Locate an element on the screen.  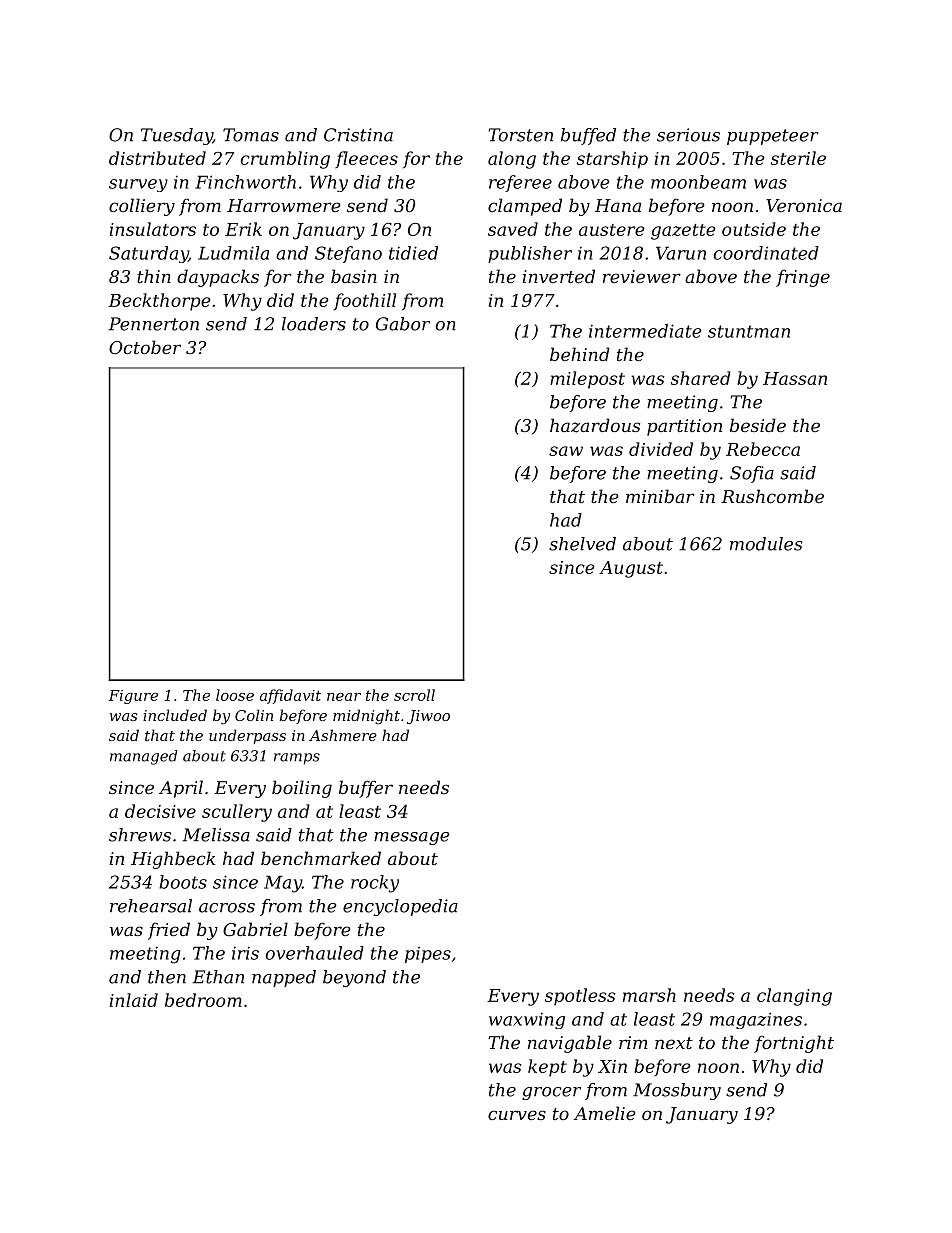
Jiwoo is located at coordinates (428, 717).
